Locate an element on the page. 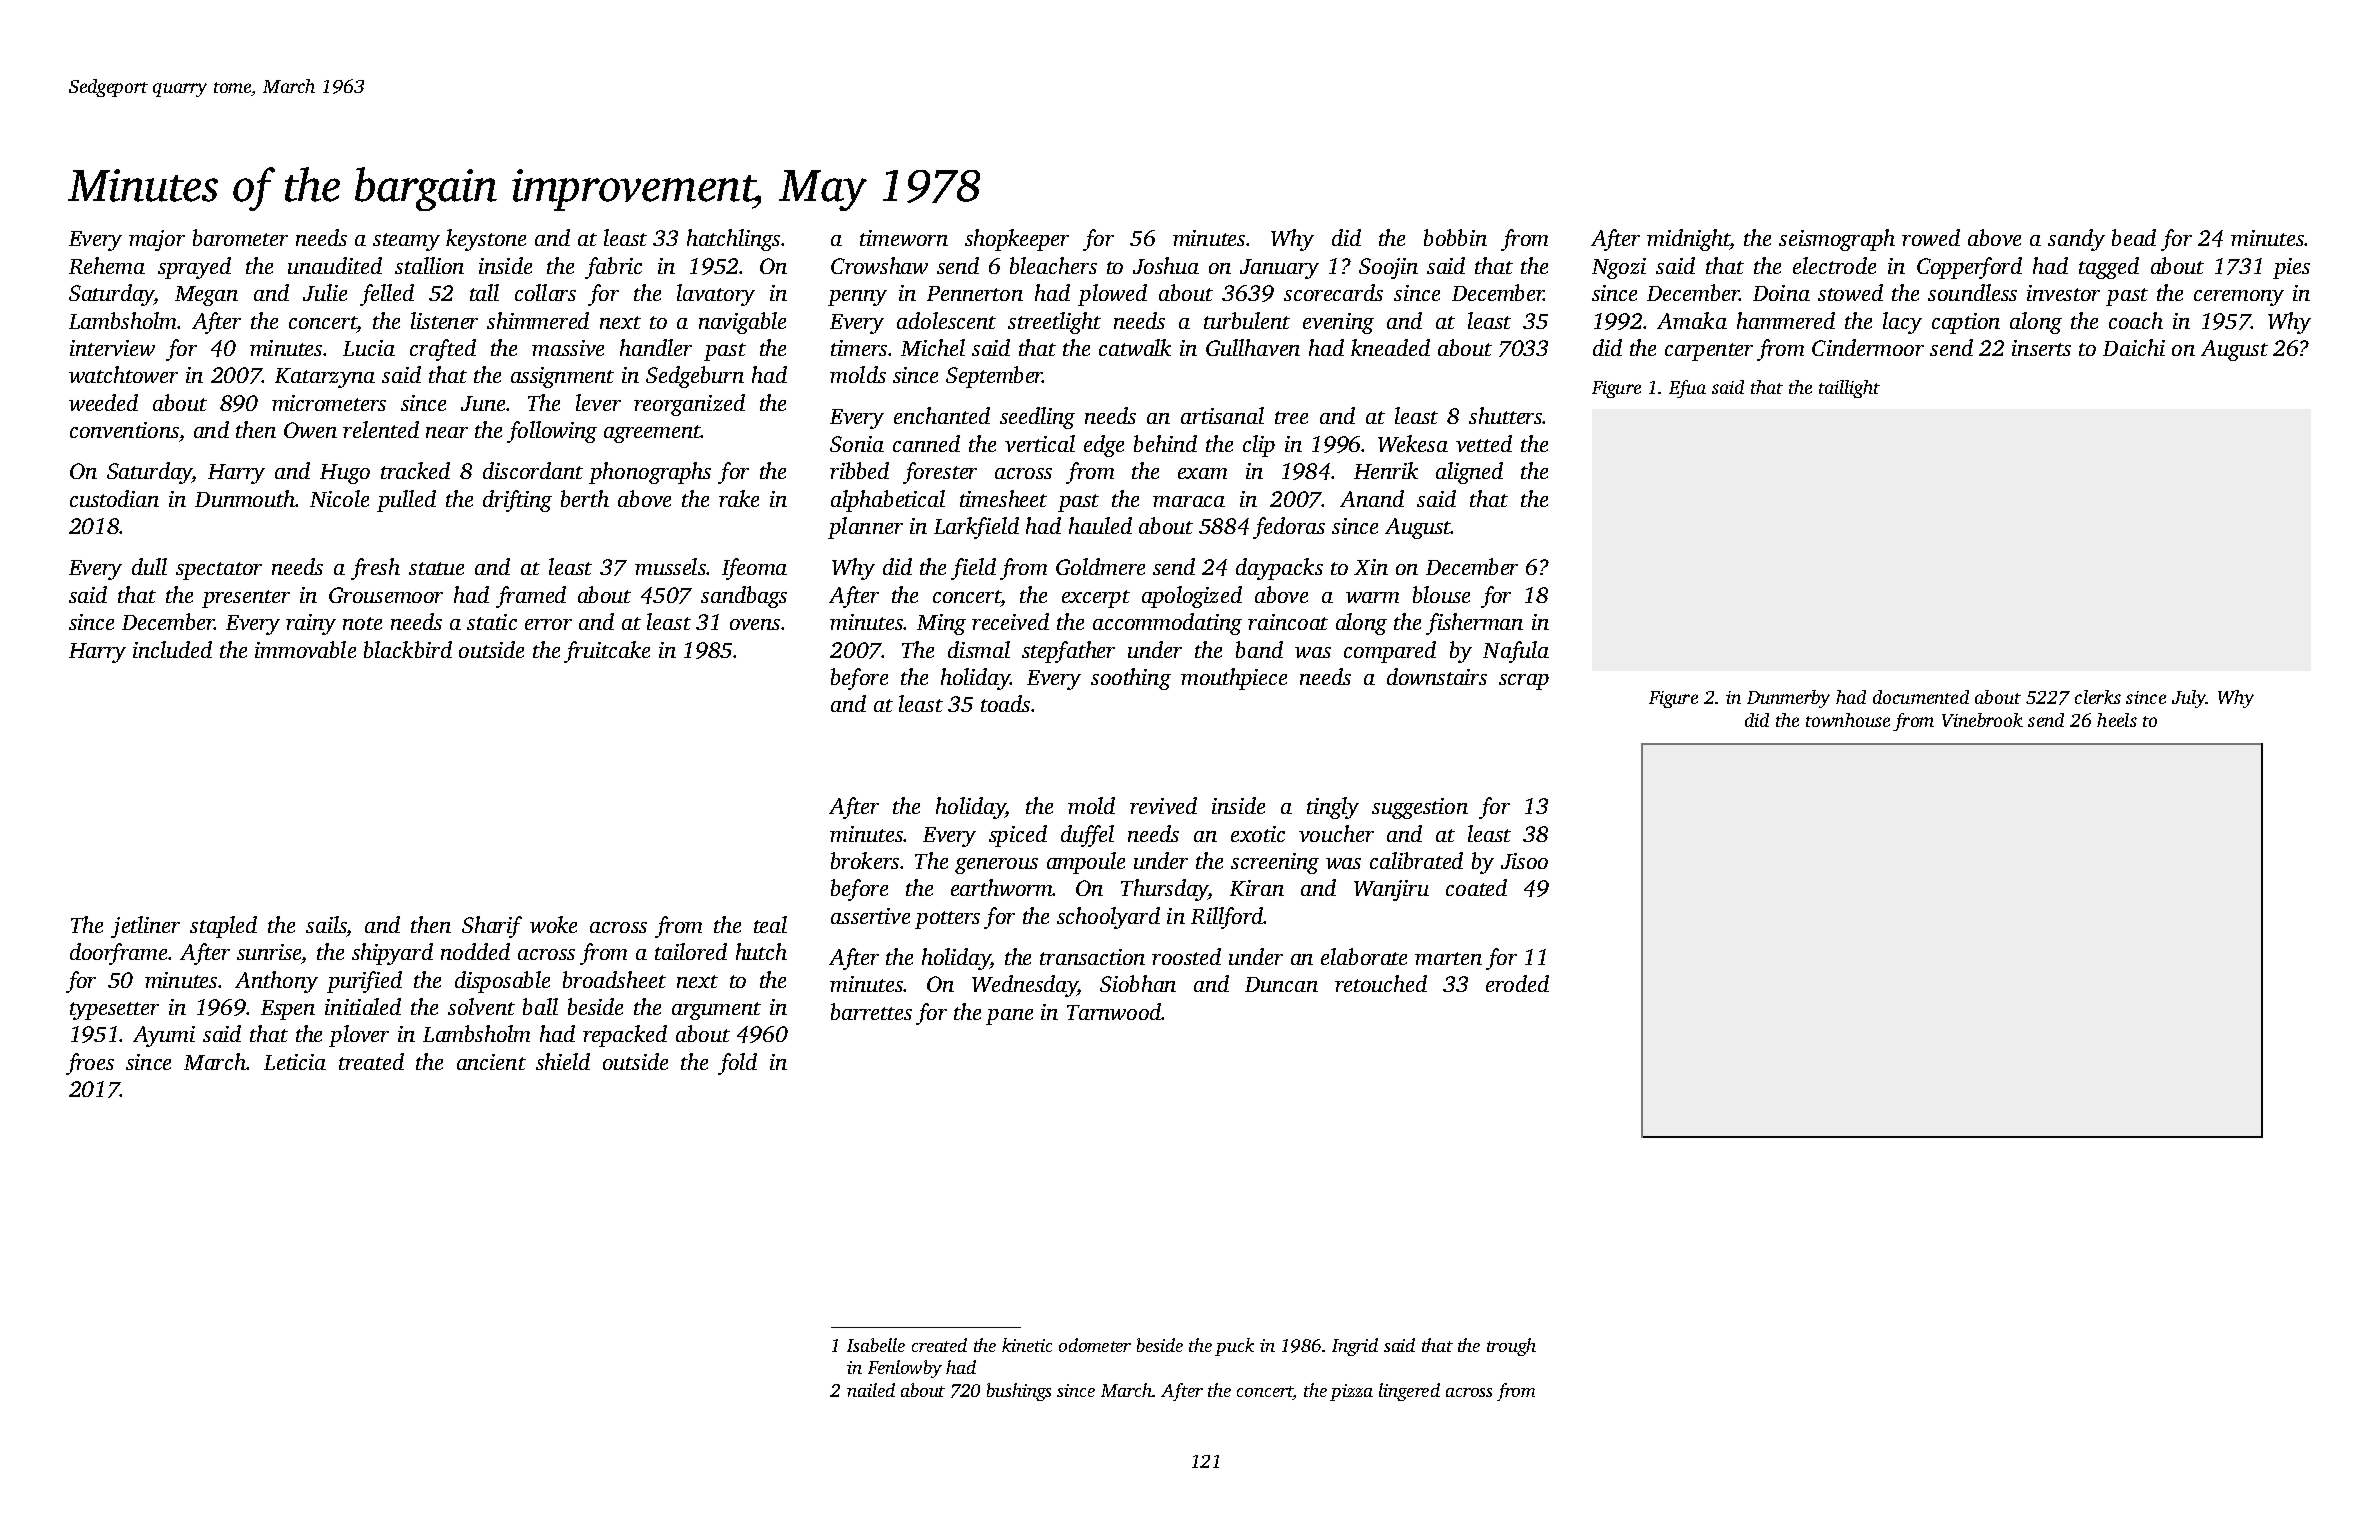 The image size is (2380, 1540). hammered is located at coordinates (1786, 320).
